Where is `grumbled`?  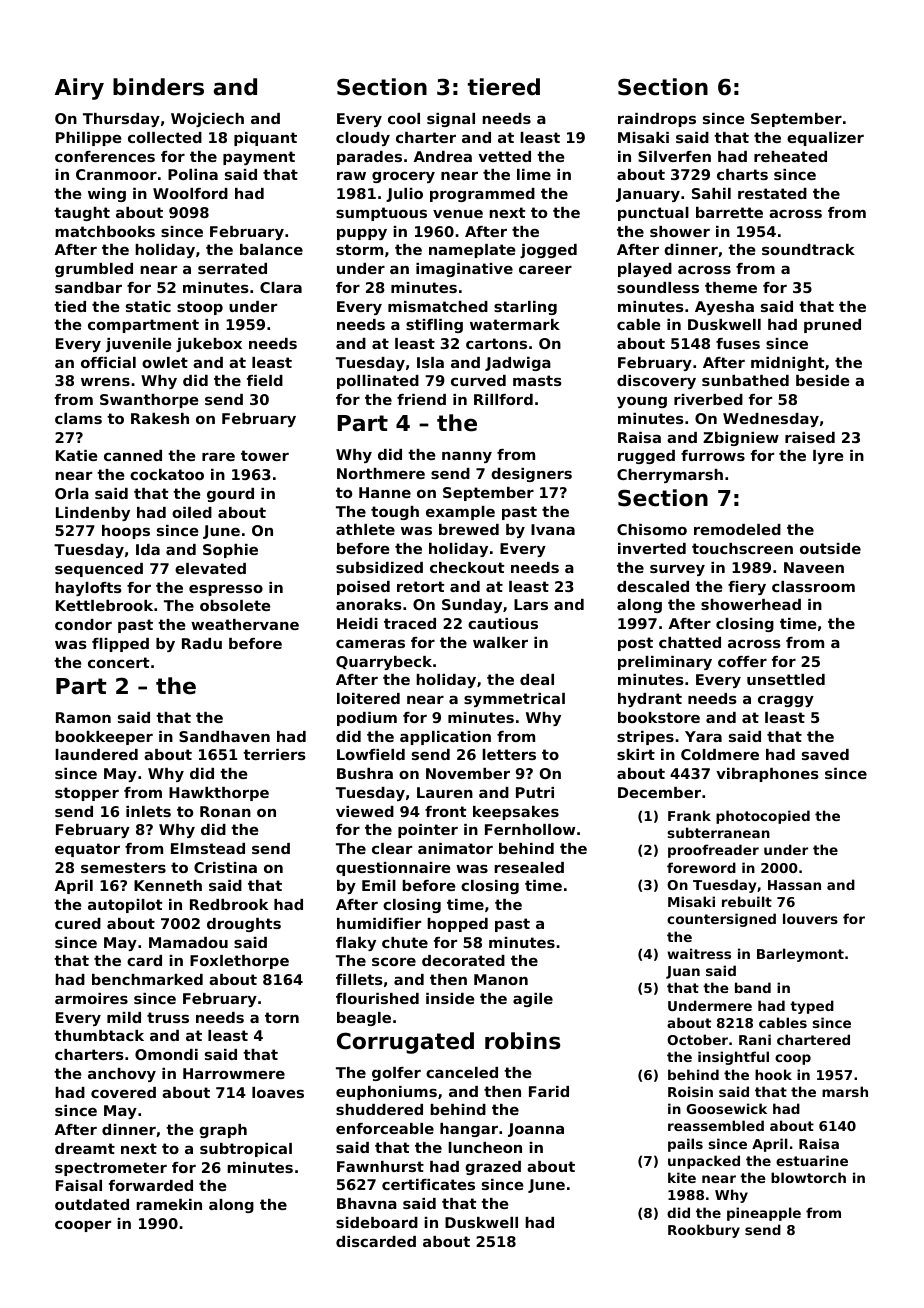 grumbled is located at coordinates (94, 270).
